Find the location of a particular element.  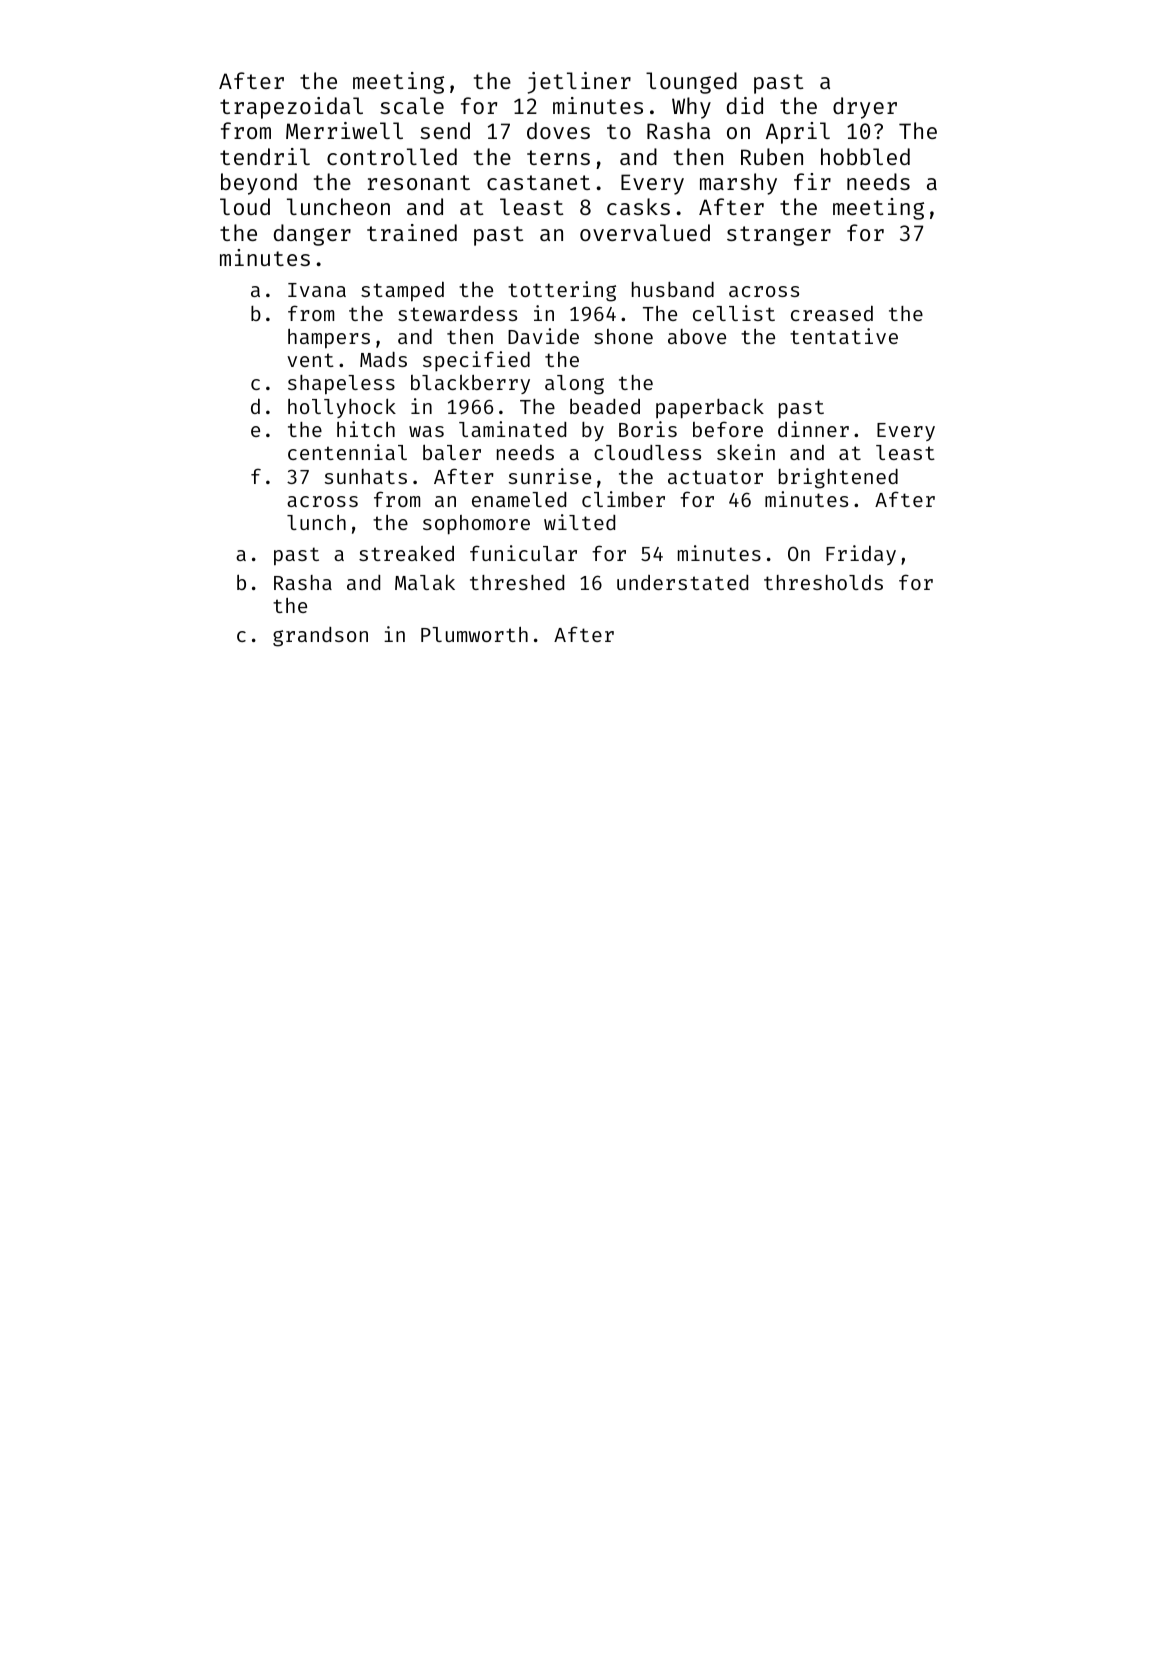

was is located at coordinates (426, 431).
